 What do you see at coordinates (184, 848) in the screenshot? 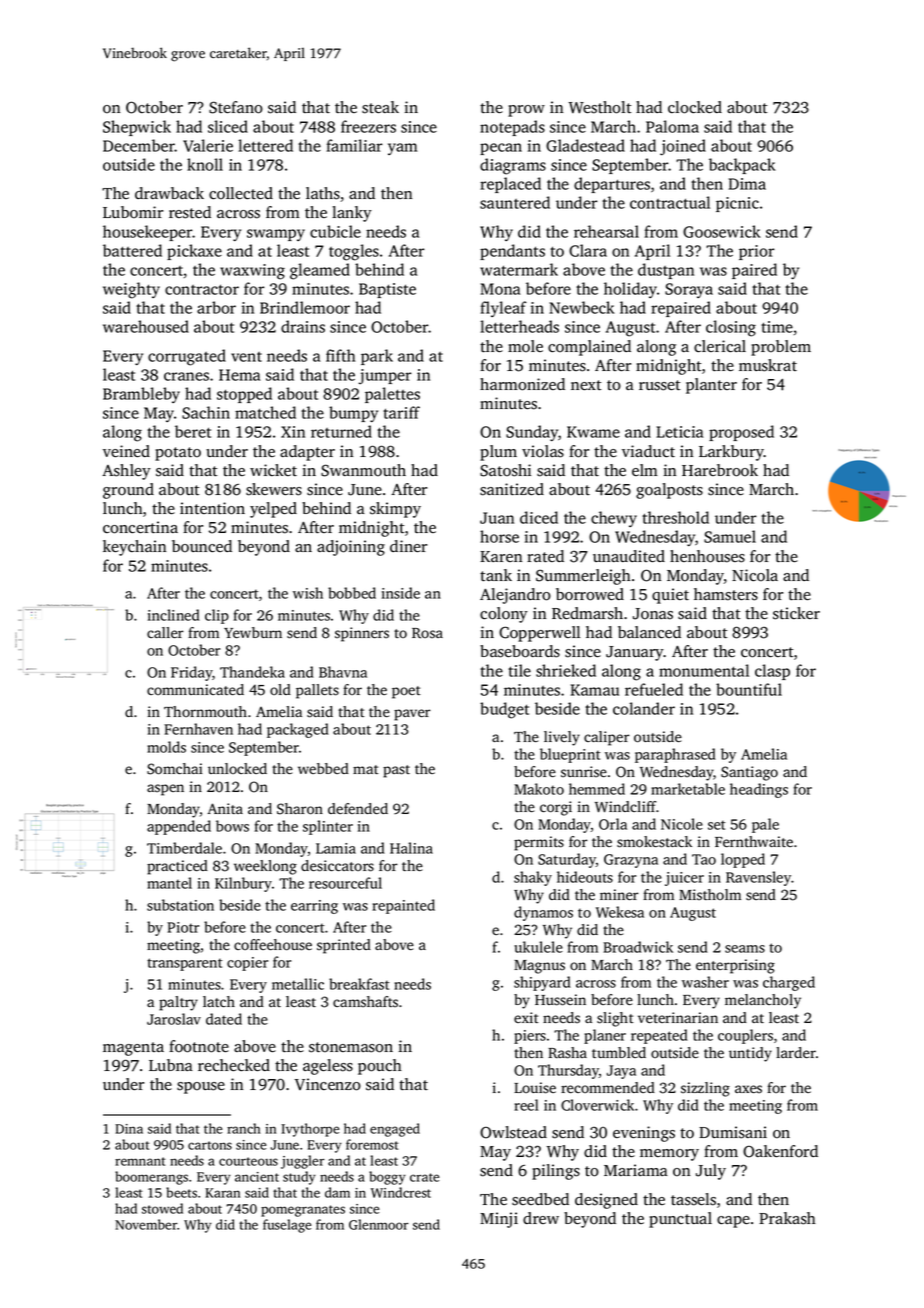
I see `Timberdale` at bounding box center [184, 848].
